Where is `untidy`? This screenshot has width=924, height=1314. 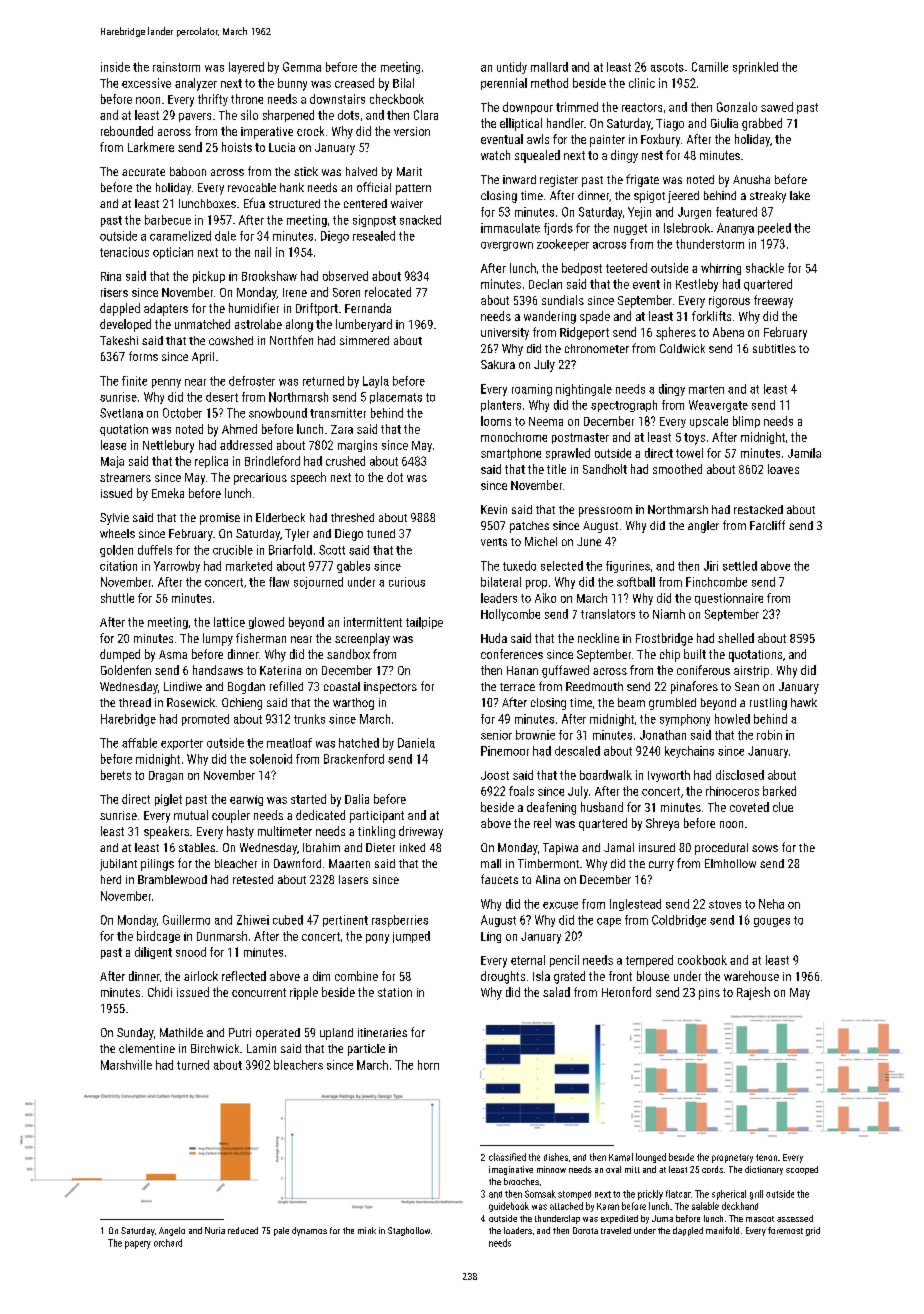
untidy is located at coordinates (512, 68).
